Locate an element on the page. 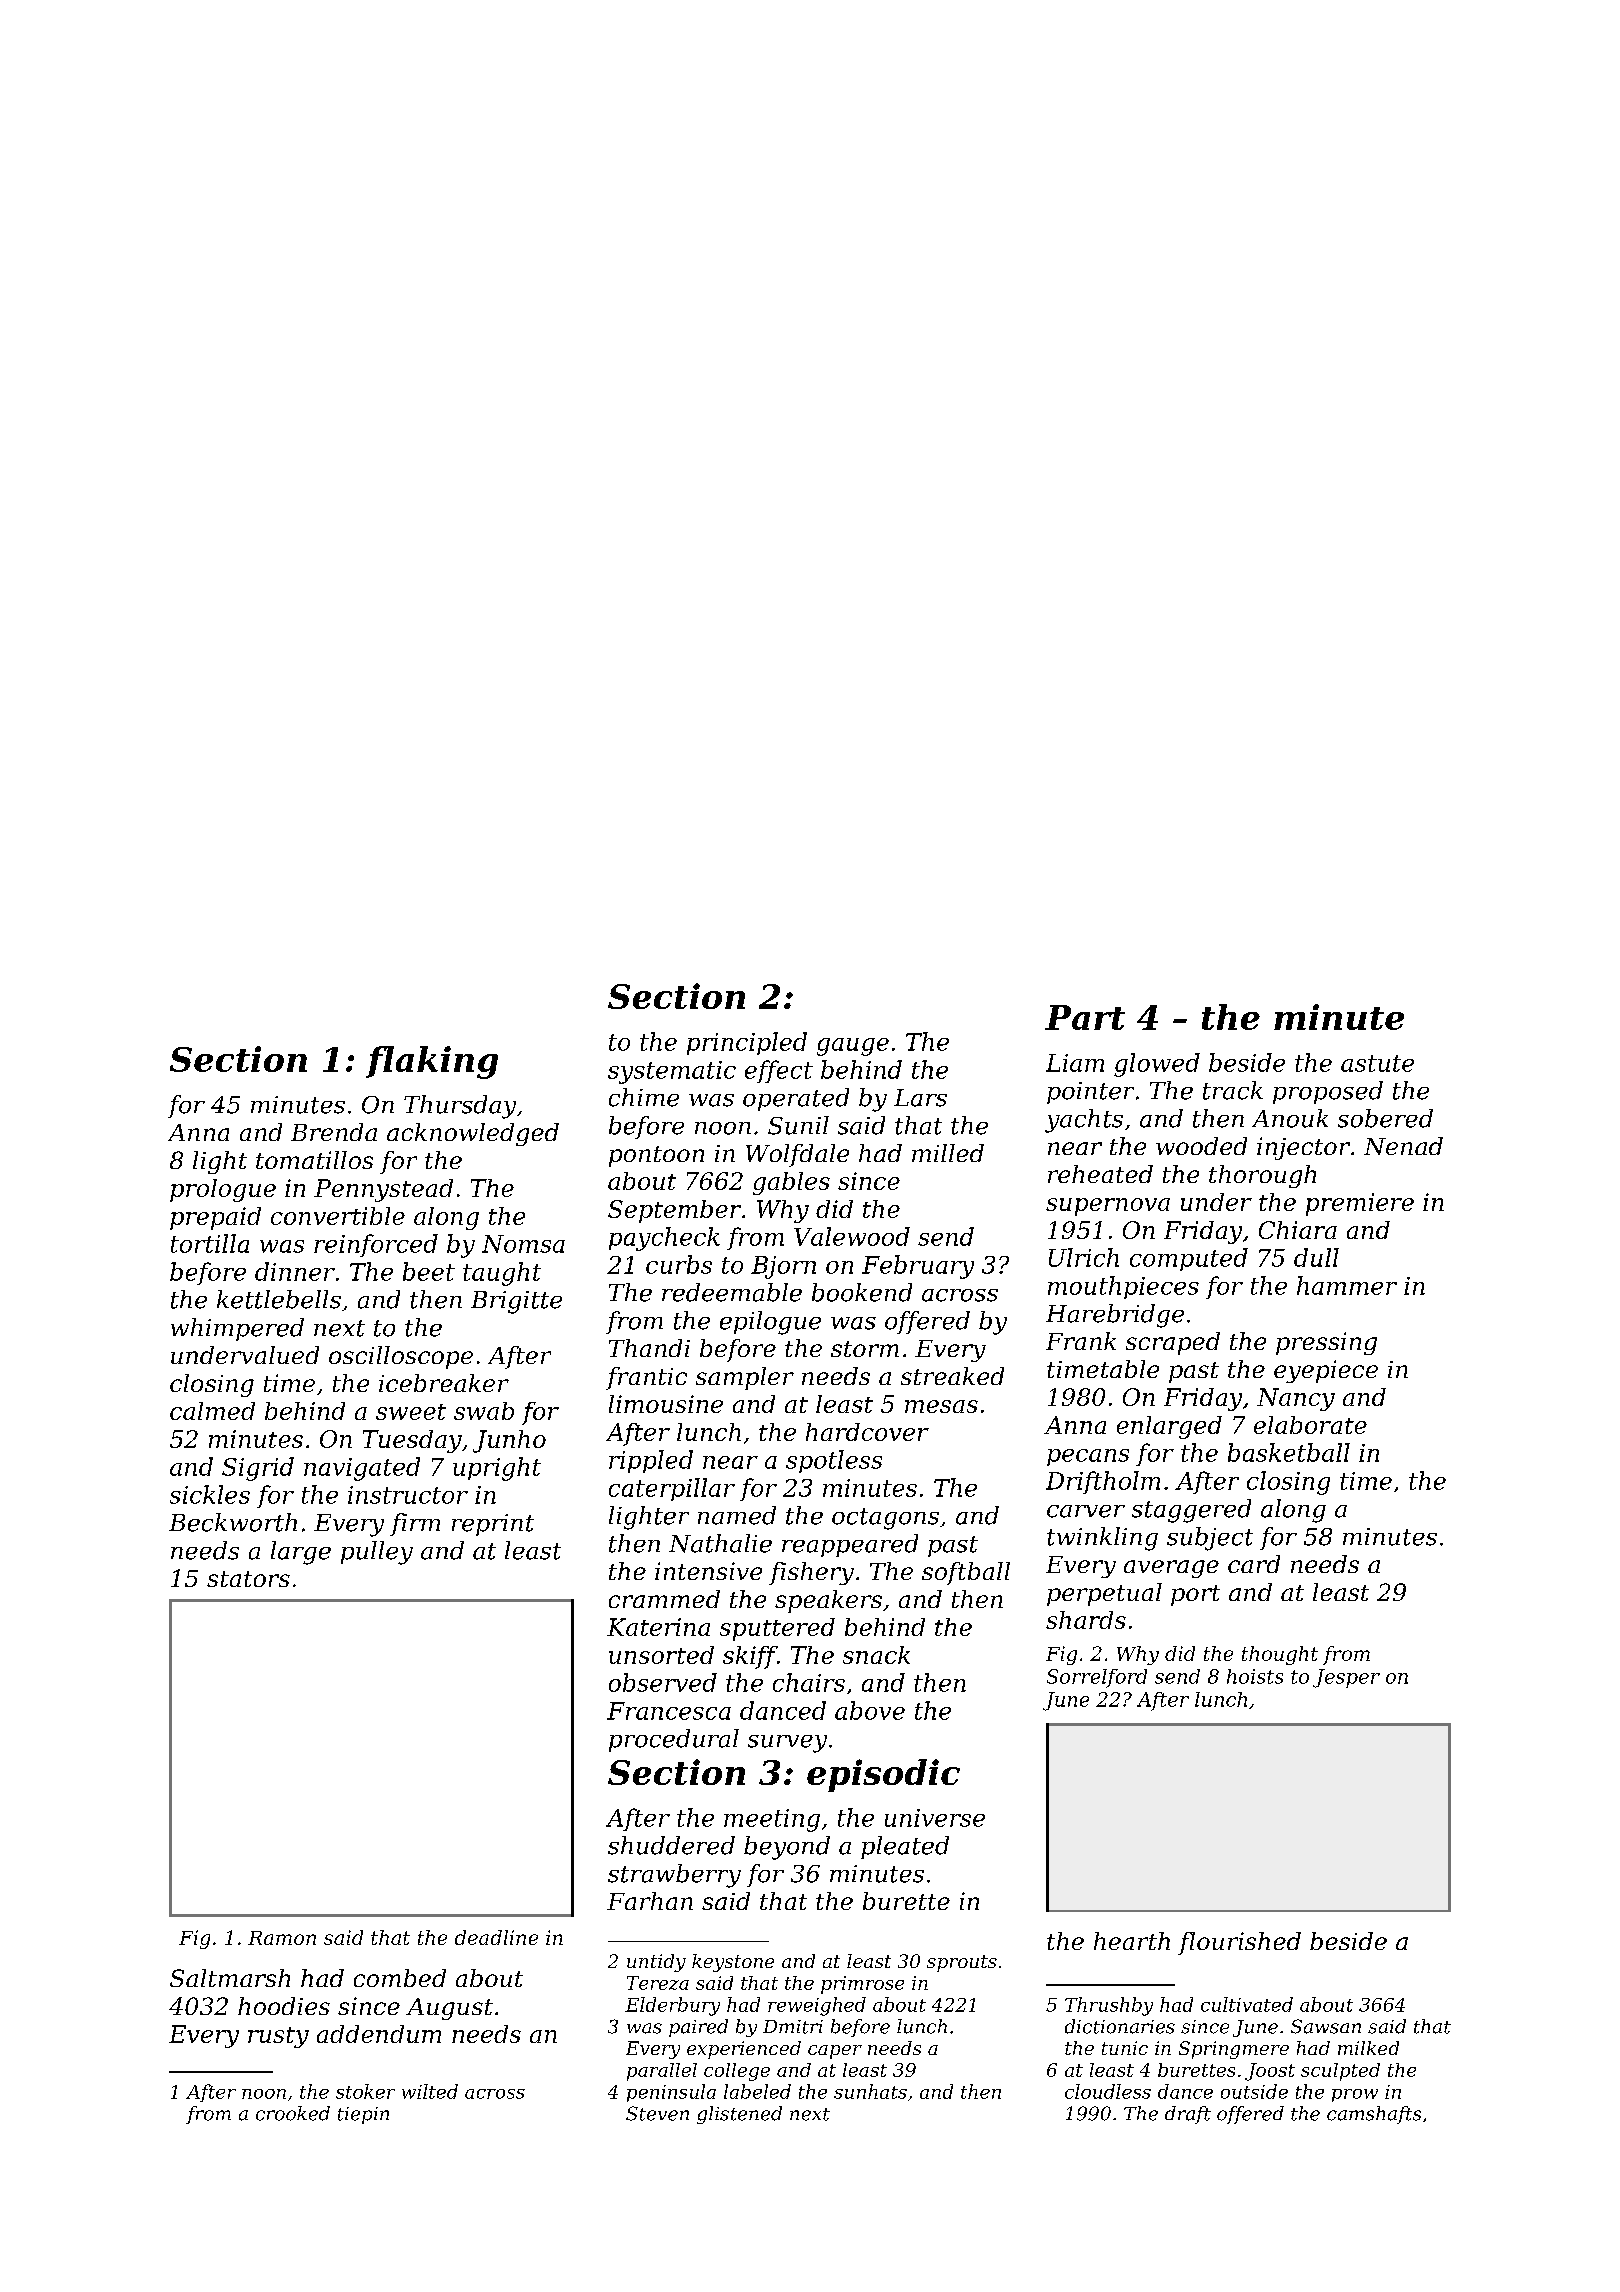 This document has height=2292, width=1620. oscilloscope is located at coordinates (401, 1357).
